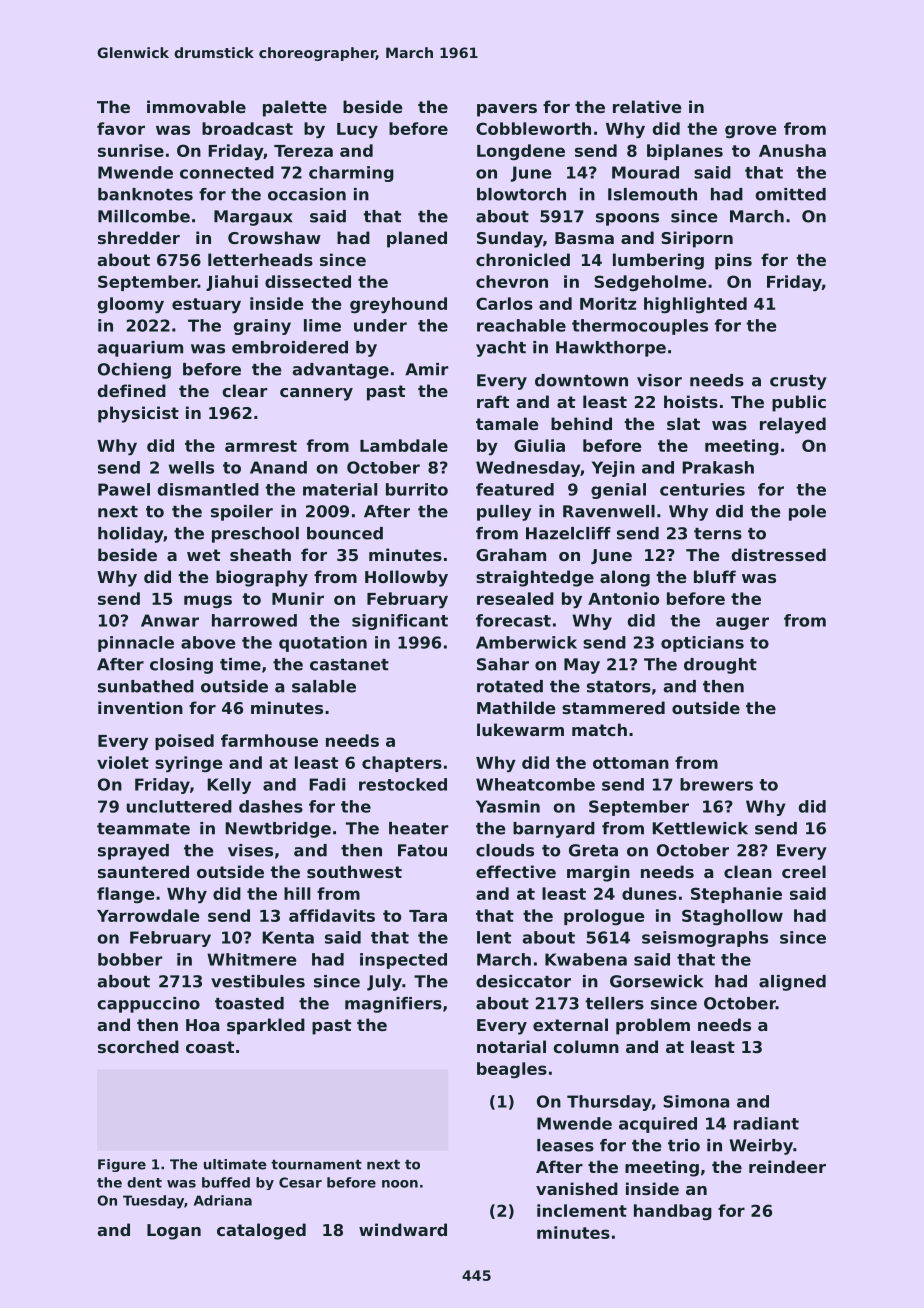  I want to click on holiday, so click(130, 535).
